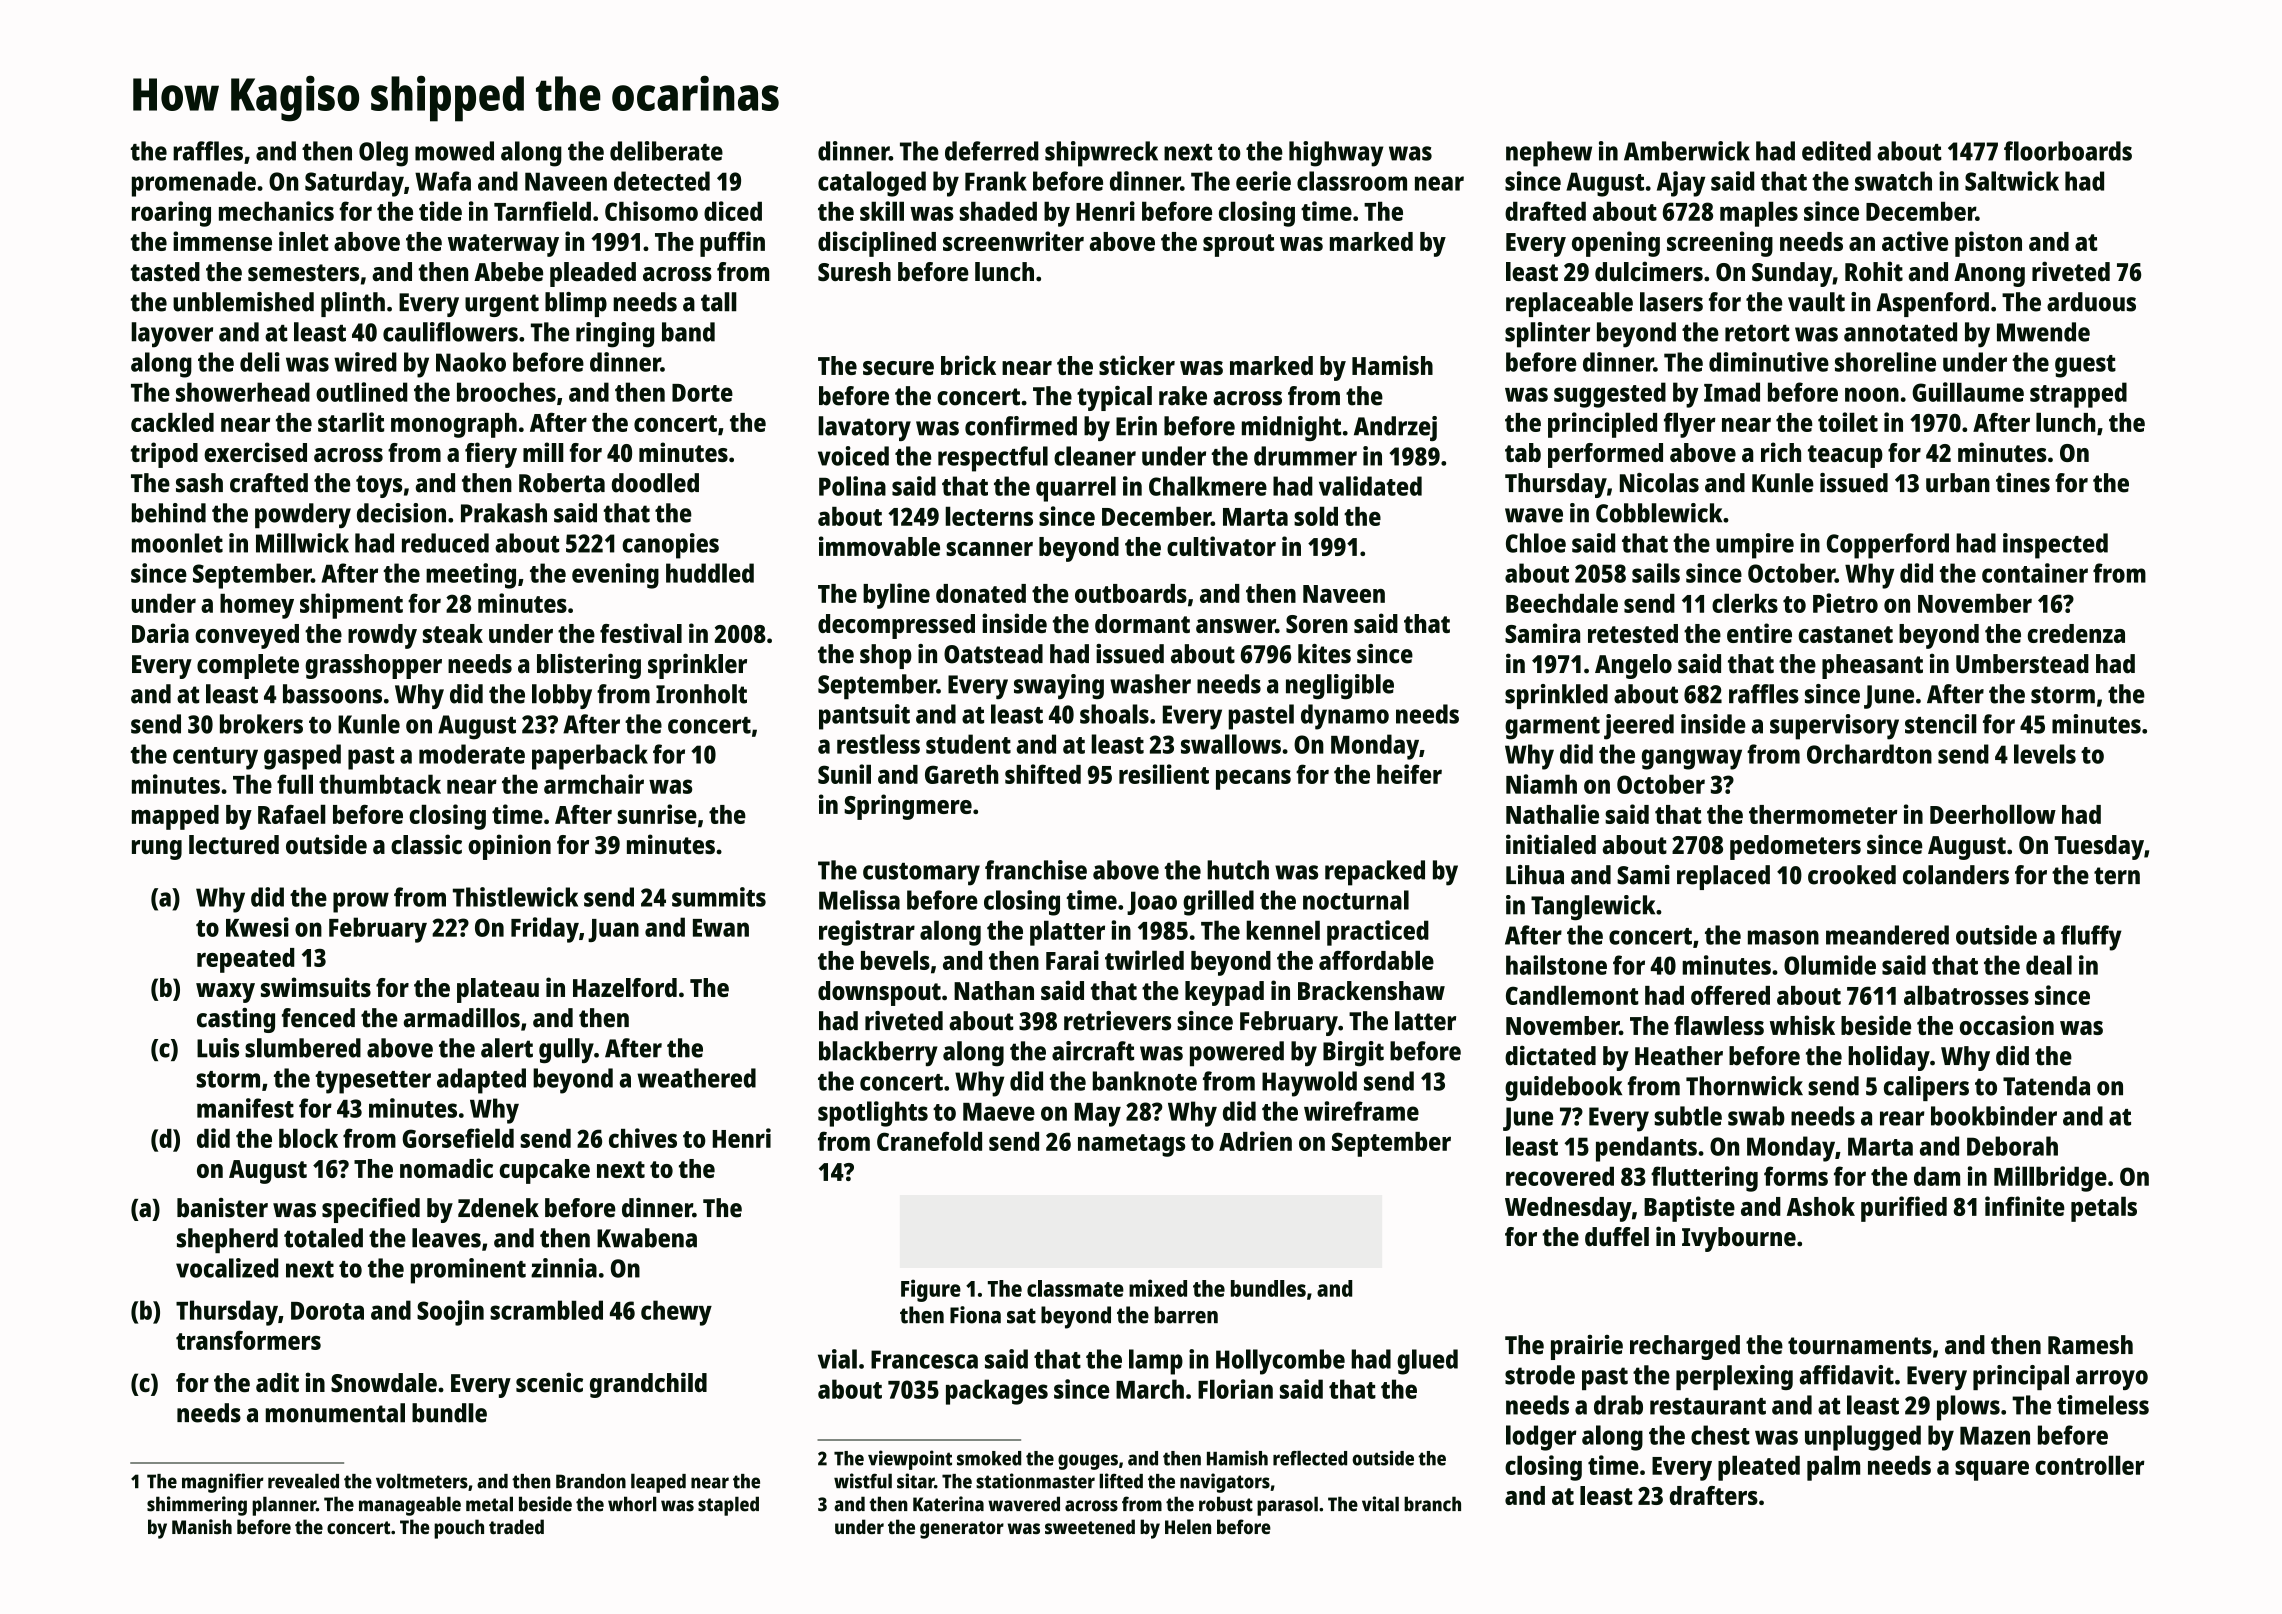  I want to click on scanner, so click(989, 549).
